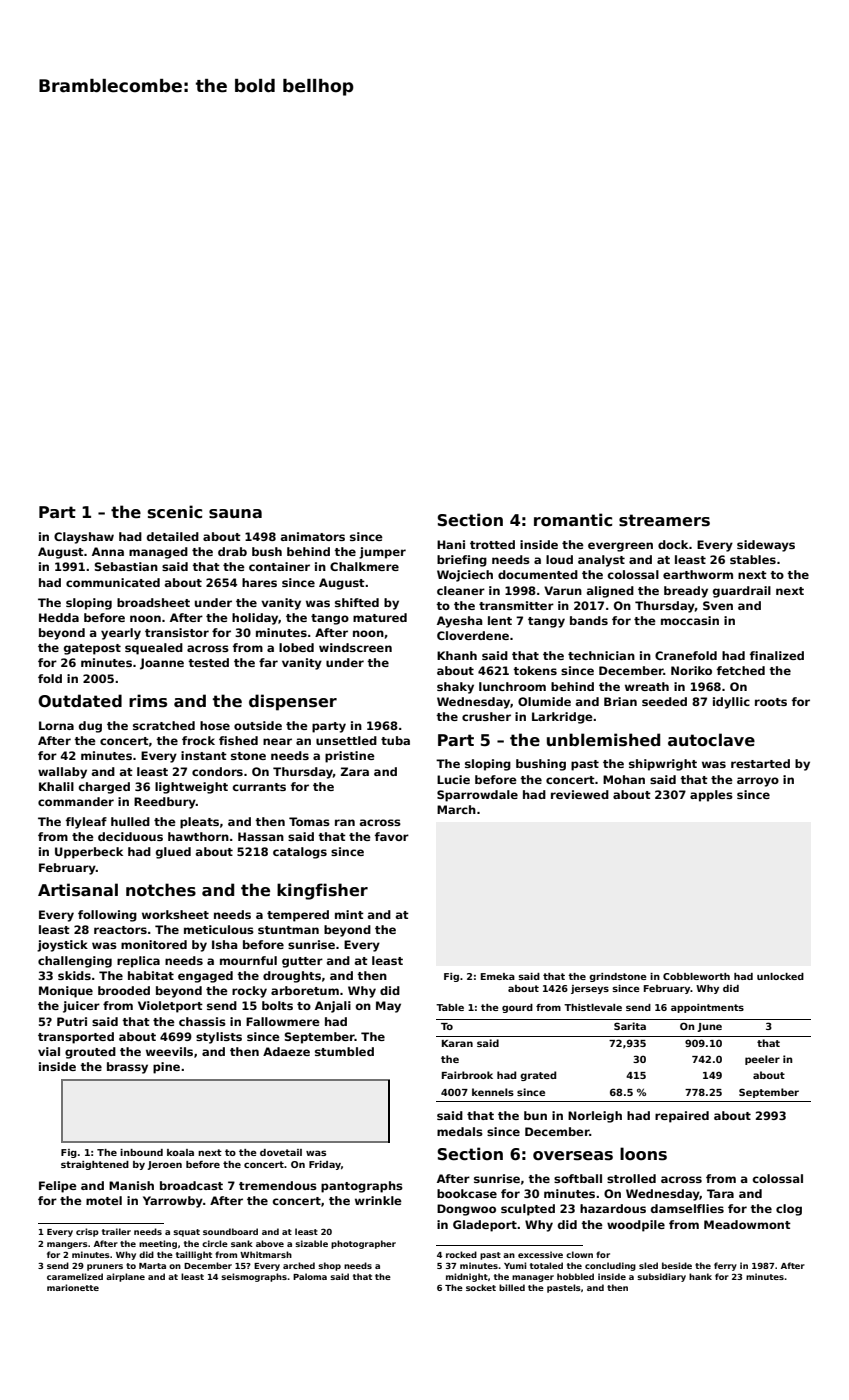 This page has height=1400, width=849. I want to click on subsidiary, so click(661, 1277).
